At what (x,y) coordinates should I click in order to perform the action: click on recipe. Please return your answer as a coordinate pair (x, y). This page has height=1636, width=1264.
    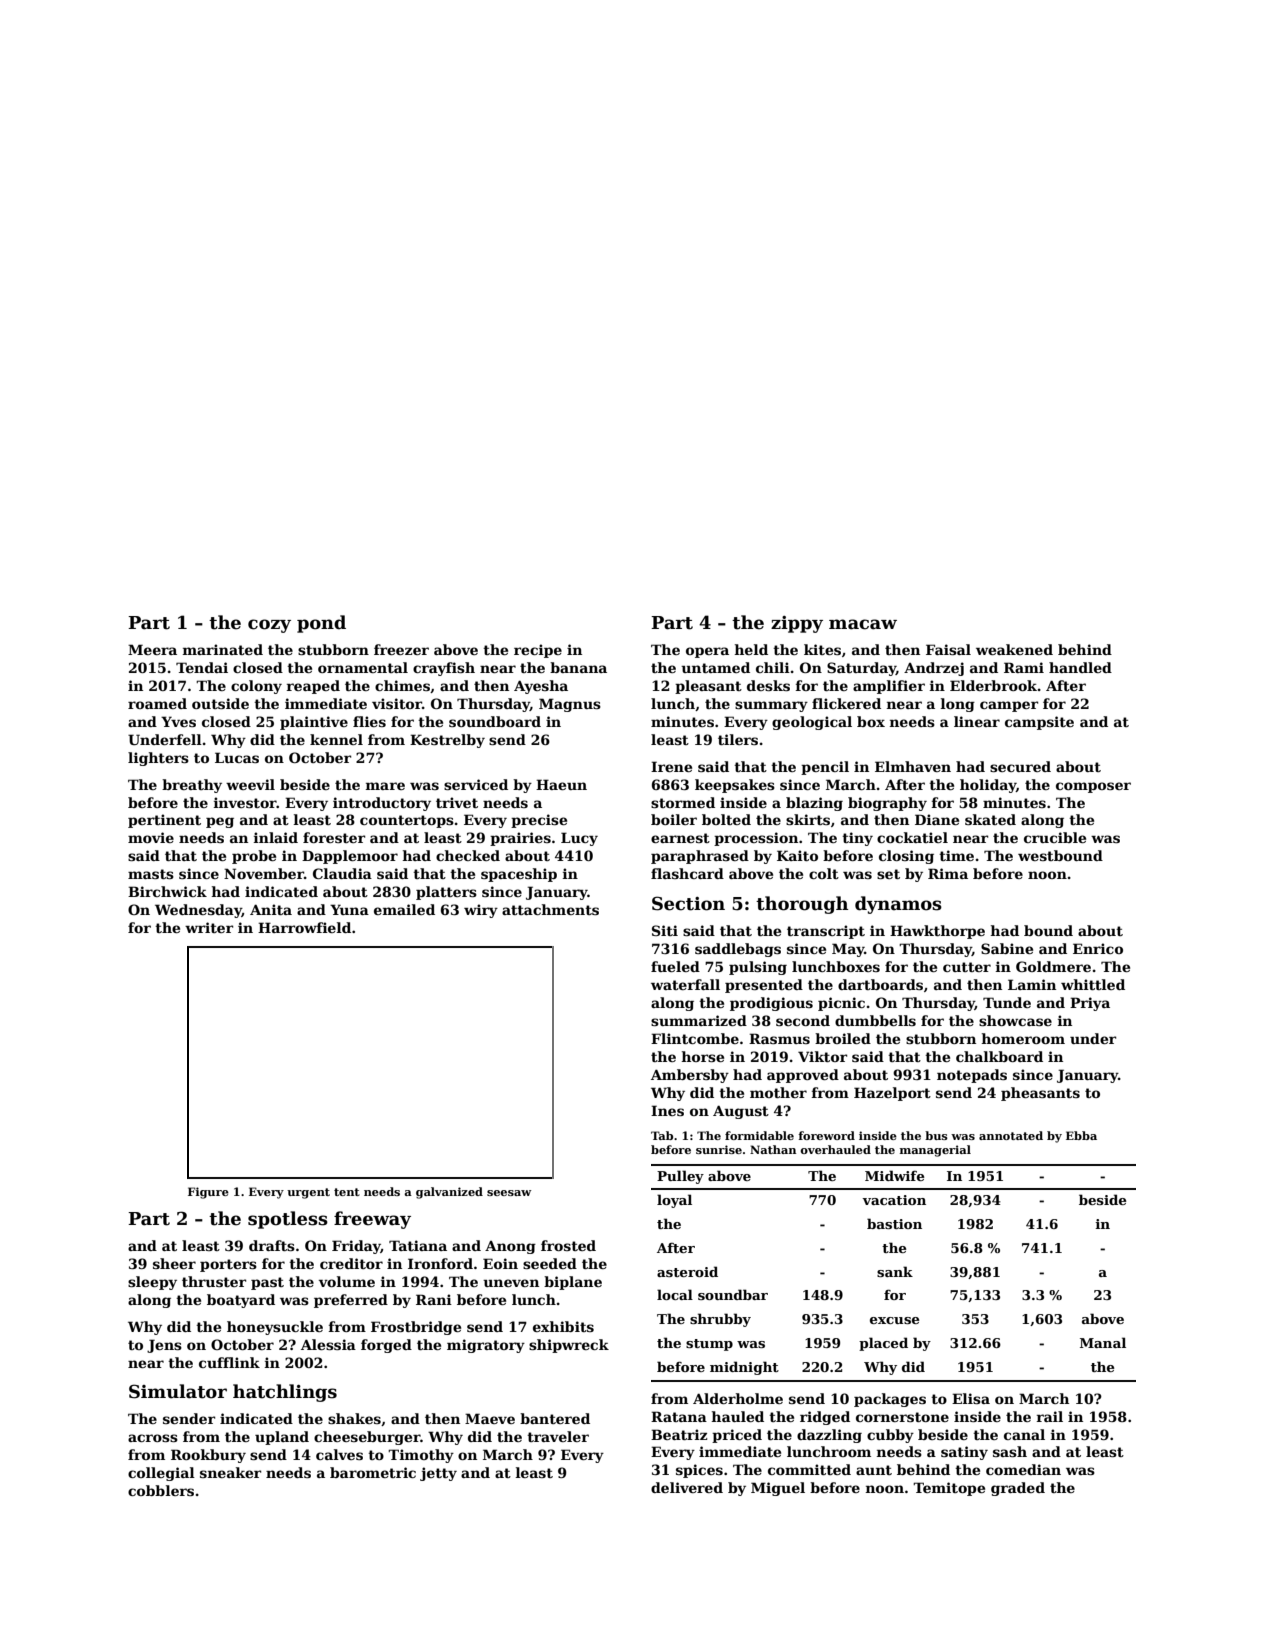
    Looking at the image, I should click on (538, 651).
